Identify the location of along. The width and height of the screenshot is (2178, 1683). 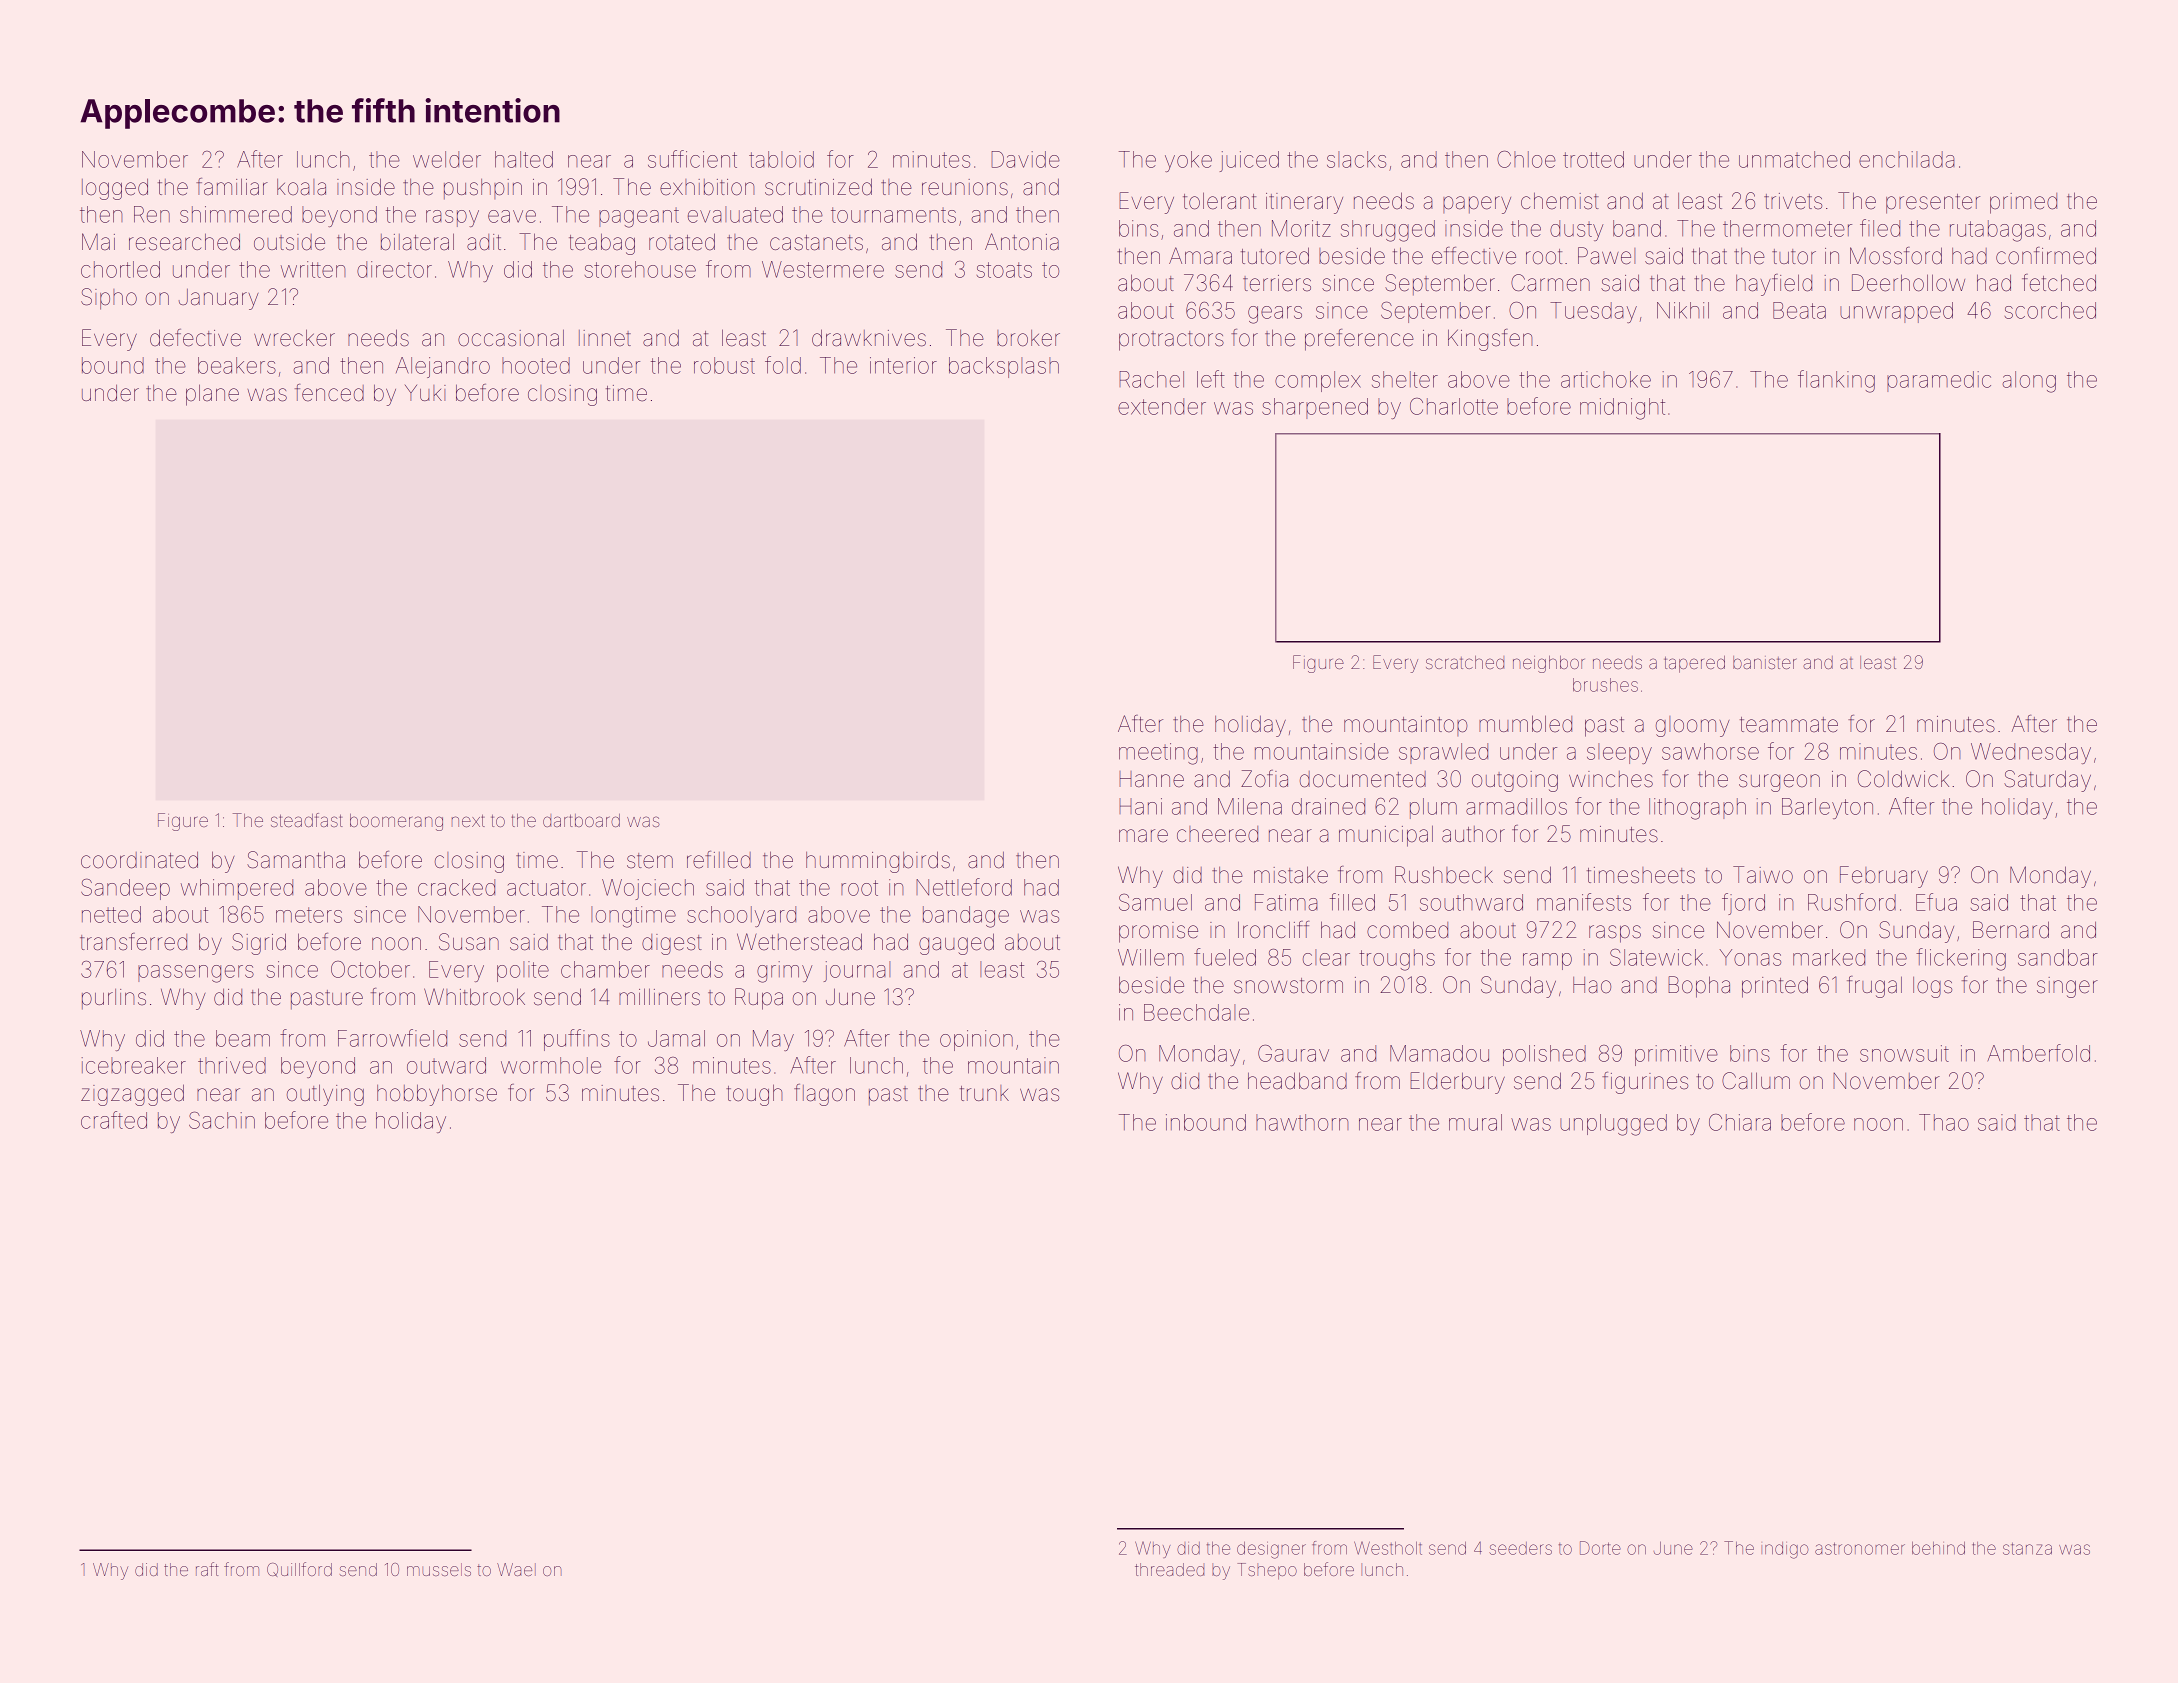
(2029, 382).
